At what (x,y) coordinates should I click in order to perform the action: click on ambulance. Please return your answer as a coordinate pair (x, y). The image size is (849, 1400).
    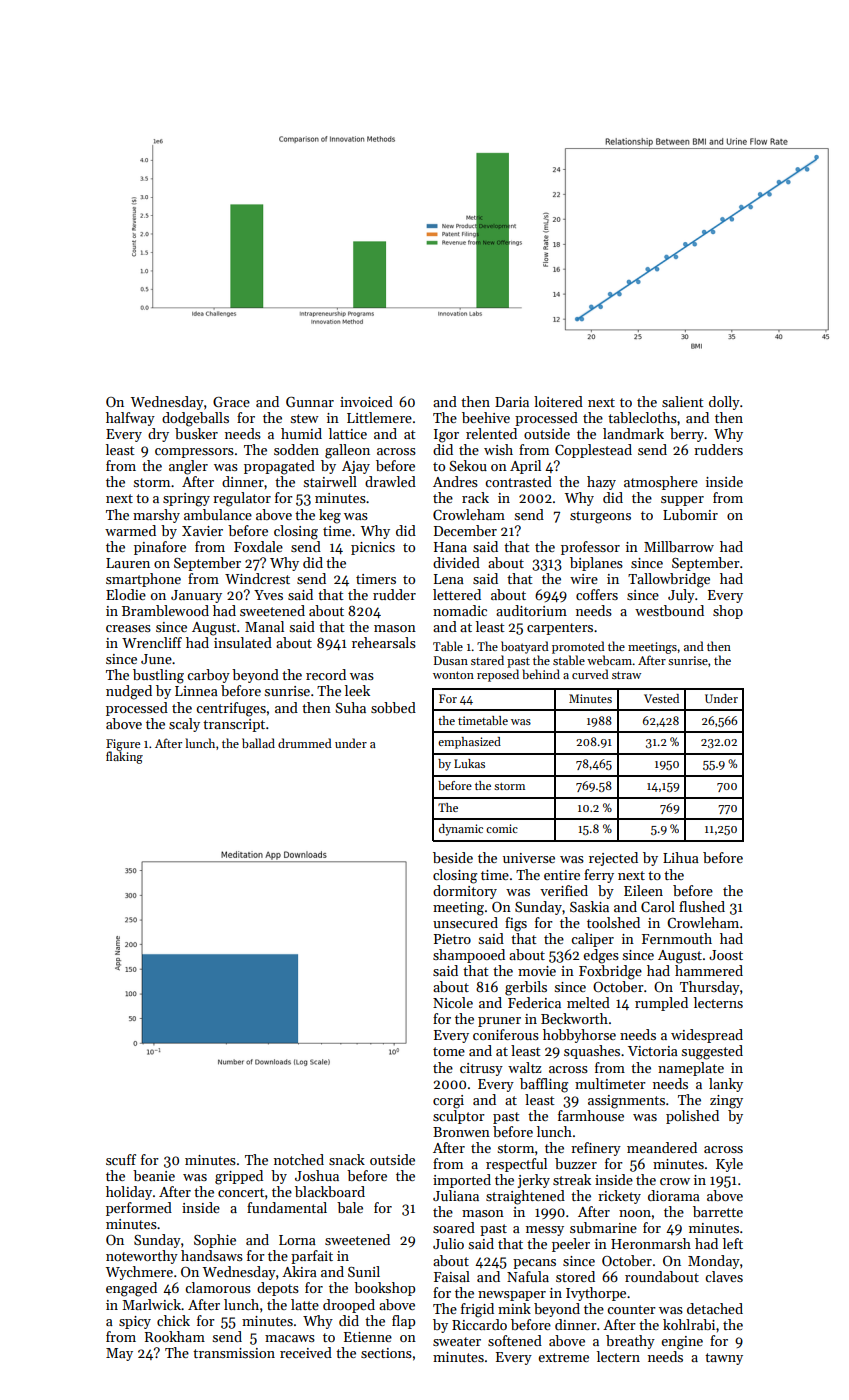
    Looking at the image, I should click on (218, 514).
